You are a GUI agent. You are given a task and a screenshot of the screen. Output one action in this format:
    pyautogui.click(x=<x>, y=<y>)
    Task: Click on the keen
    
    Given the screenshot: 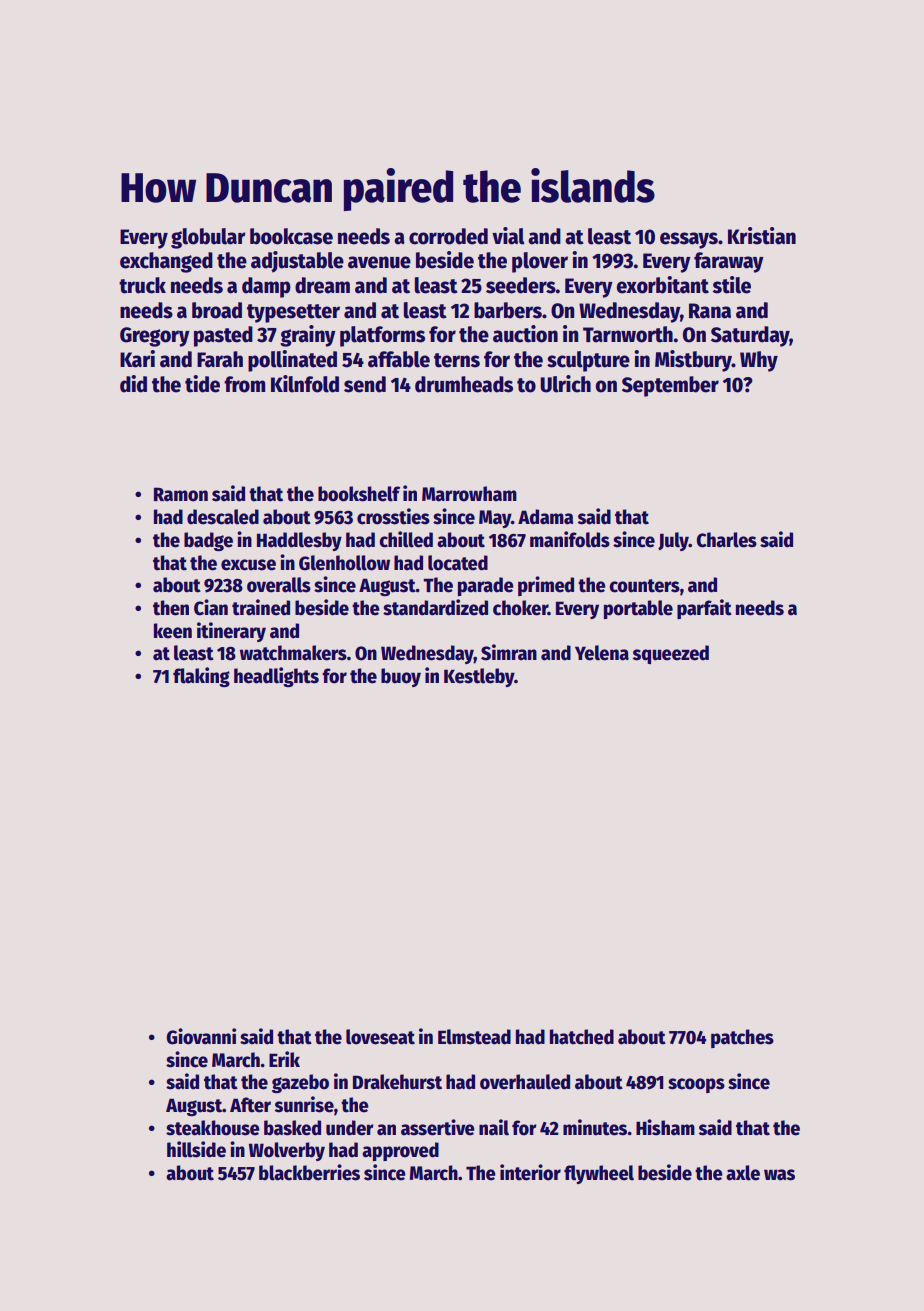 What is the action you would take?
    pyautogui.click(x=173, y=631)
